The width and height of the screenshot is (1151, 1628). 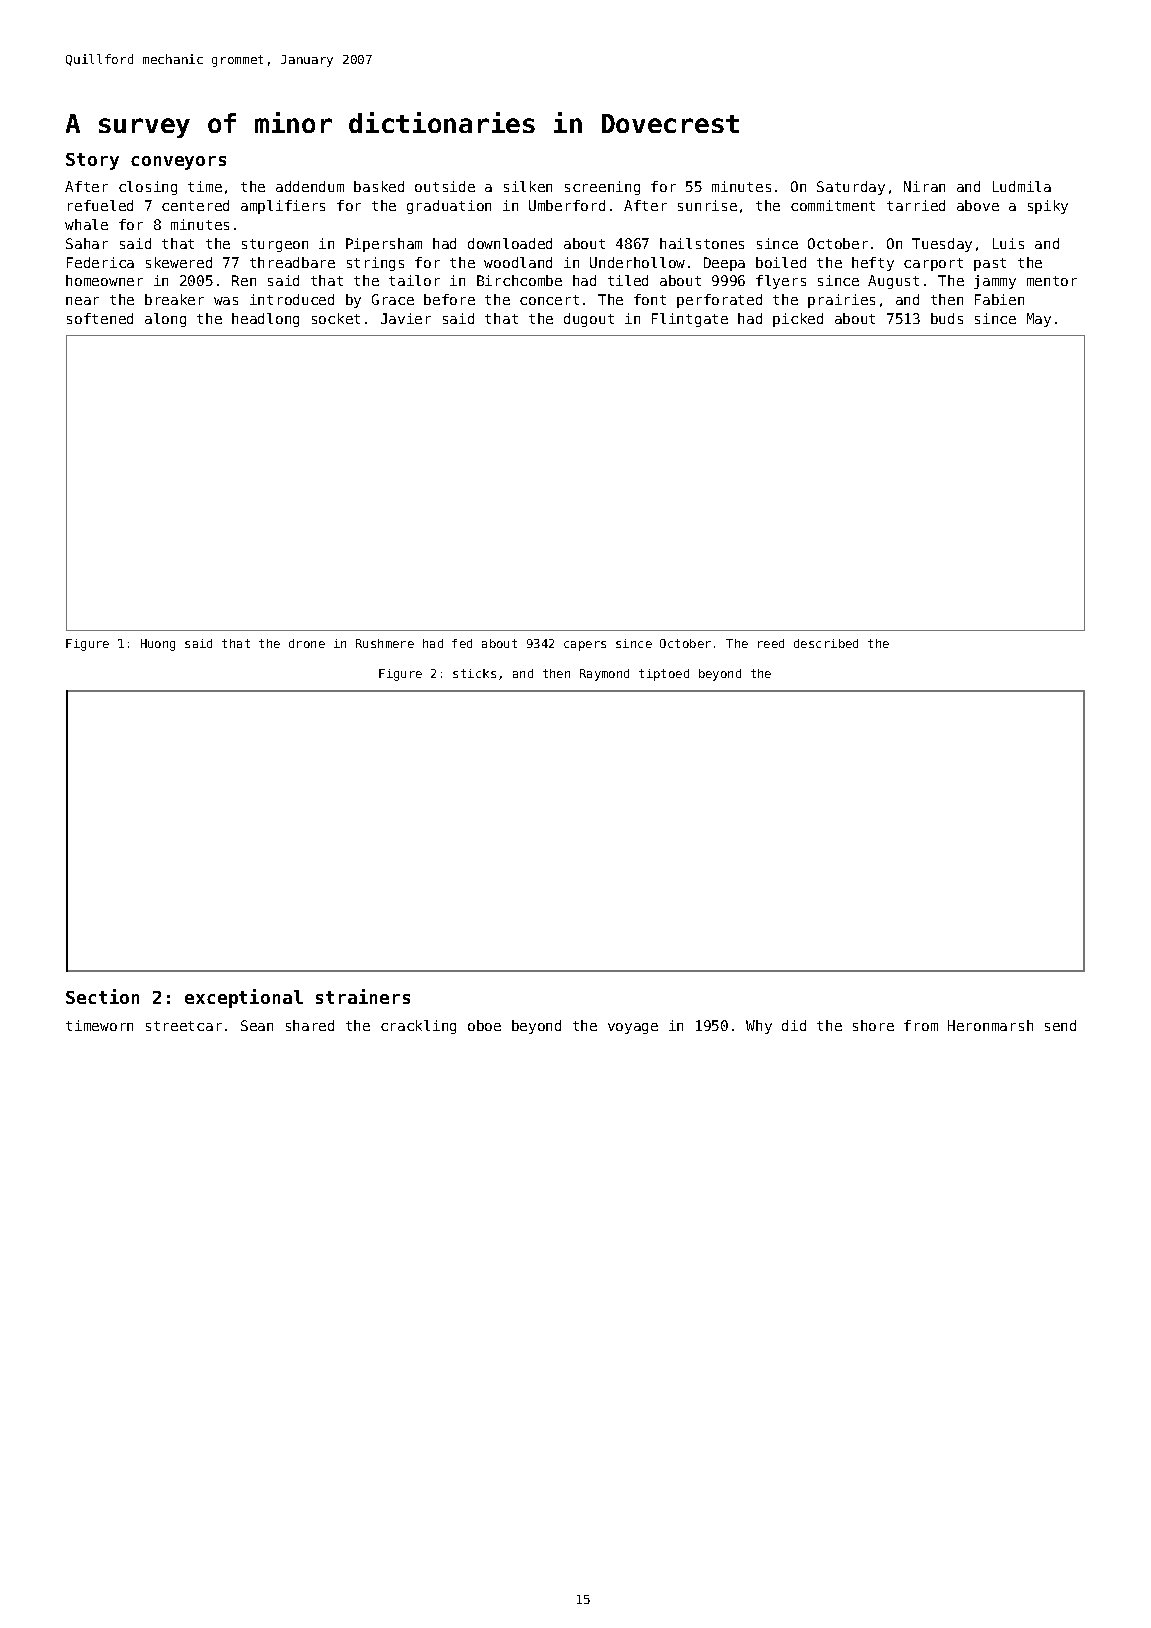 What do you see at coordinates (82, 301) in the screenshot?
I see `near` at bounding box center [82, 301].
